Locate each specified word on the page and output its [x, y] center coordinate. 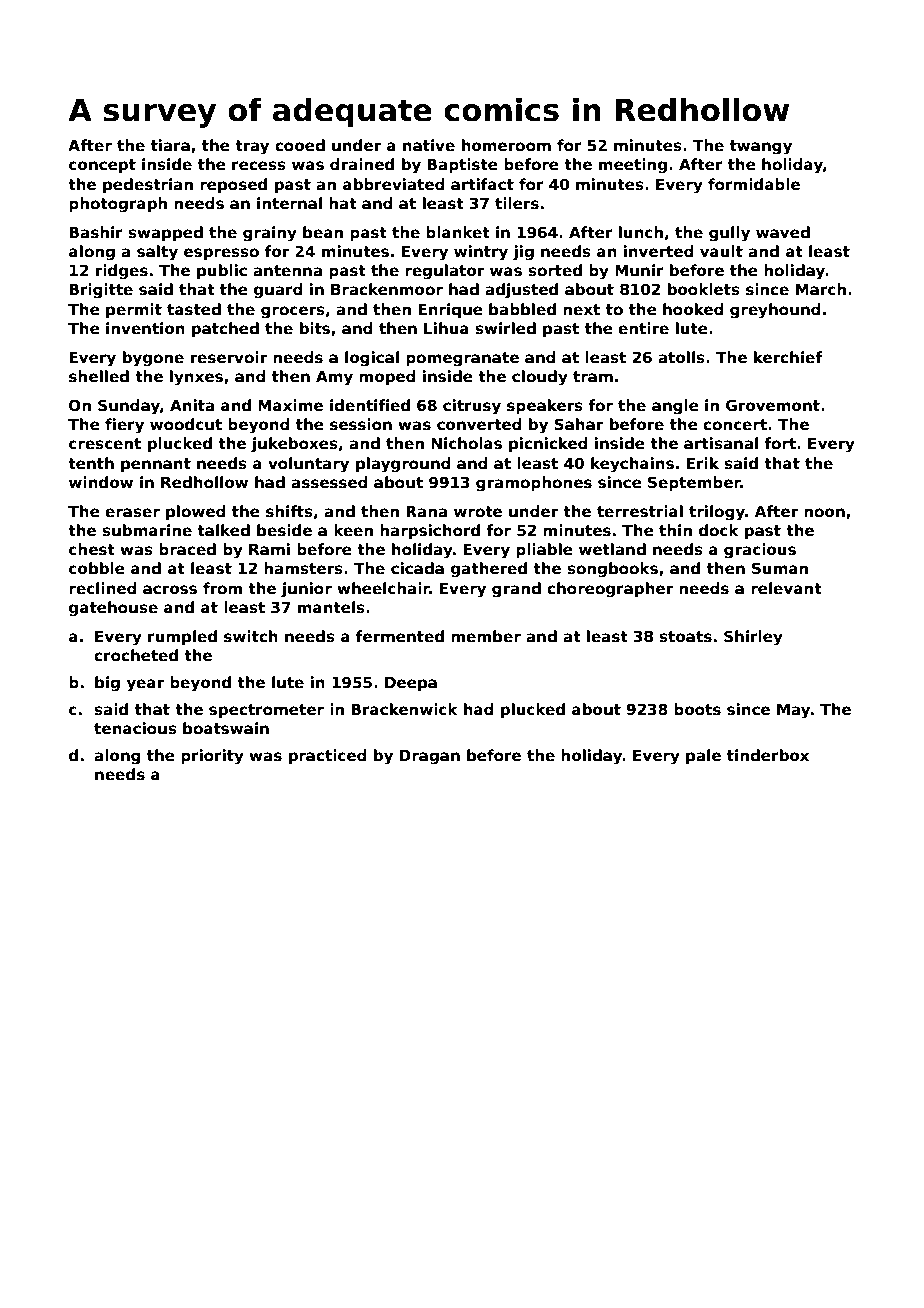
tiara [170, 145]
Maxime [290, 405]
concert [735, 424]
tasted [194, 309]
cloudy [540, 378]
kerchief [788, 357]
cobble [97, 568]
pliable [544, 550]
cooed [300, 145]
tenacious [135, 728]
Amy [334, 378]
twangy [761, 147]
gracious [760, 551]
